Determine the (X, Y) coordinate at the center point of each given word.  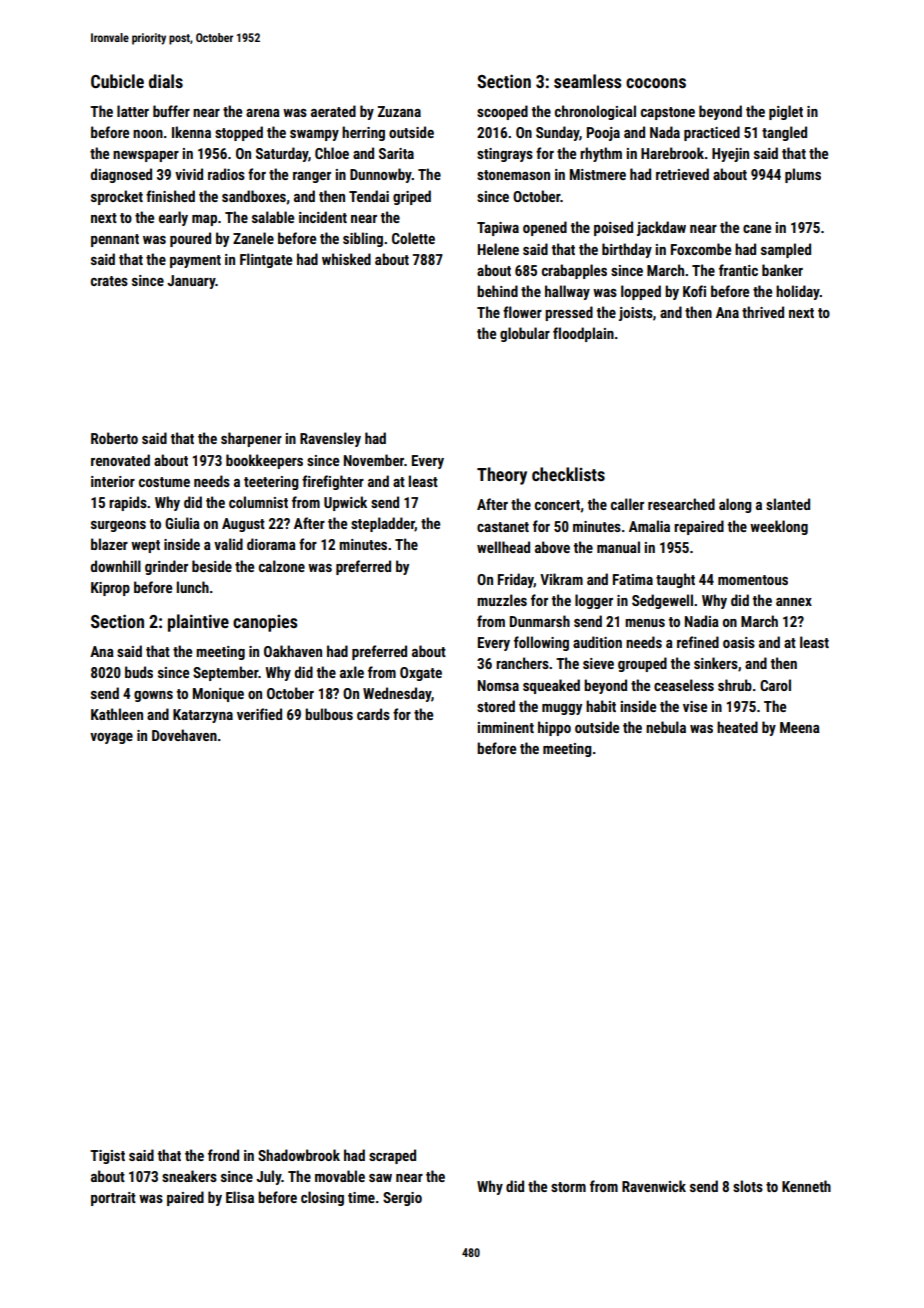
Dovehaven (184, 735)
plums (803, 175)
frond (223, 1155)
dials (166, 81)
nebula (666, 727)
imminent (506, 727)
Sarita (396, 153)
